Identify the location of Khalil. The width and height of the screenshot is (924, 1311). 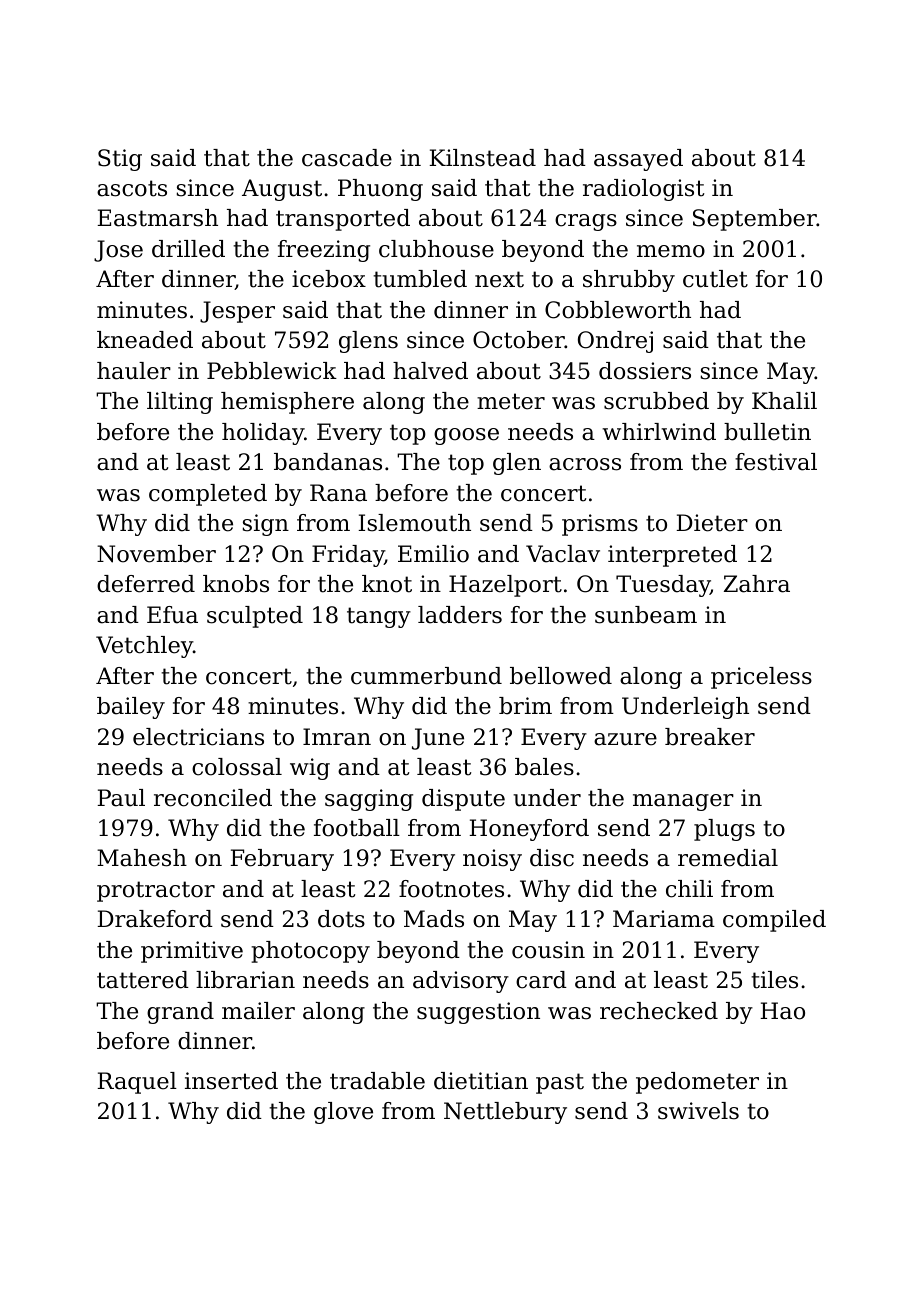
(784, 401).
